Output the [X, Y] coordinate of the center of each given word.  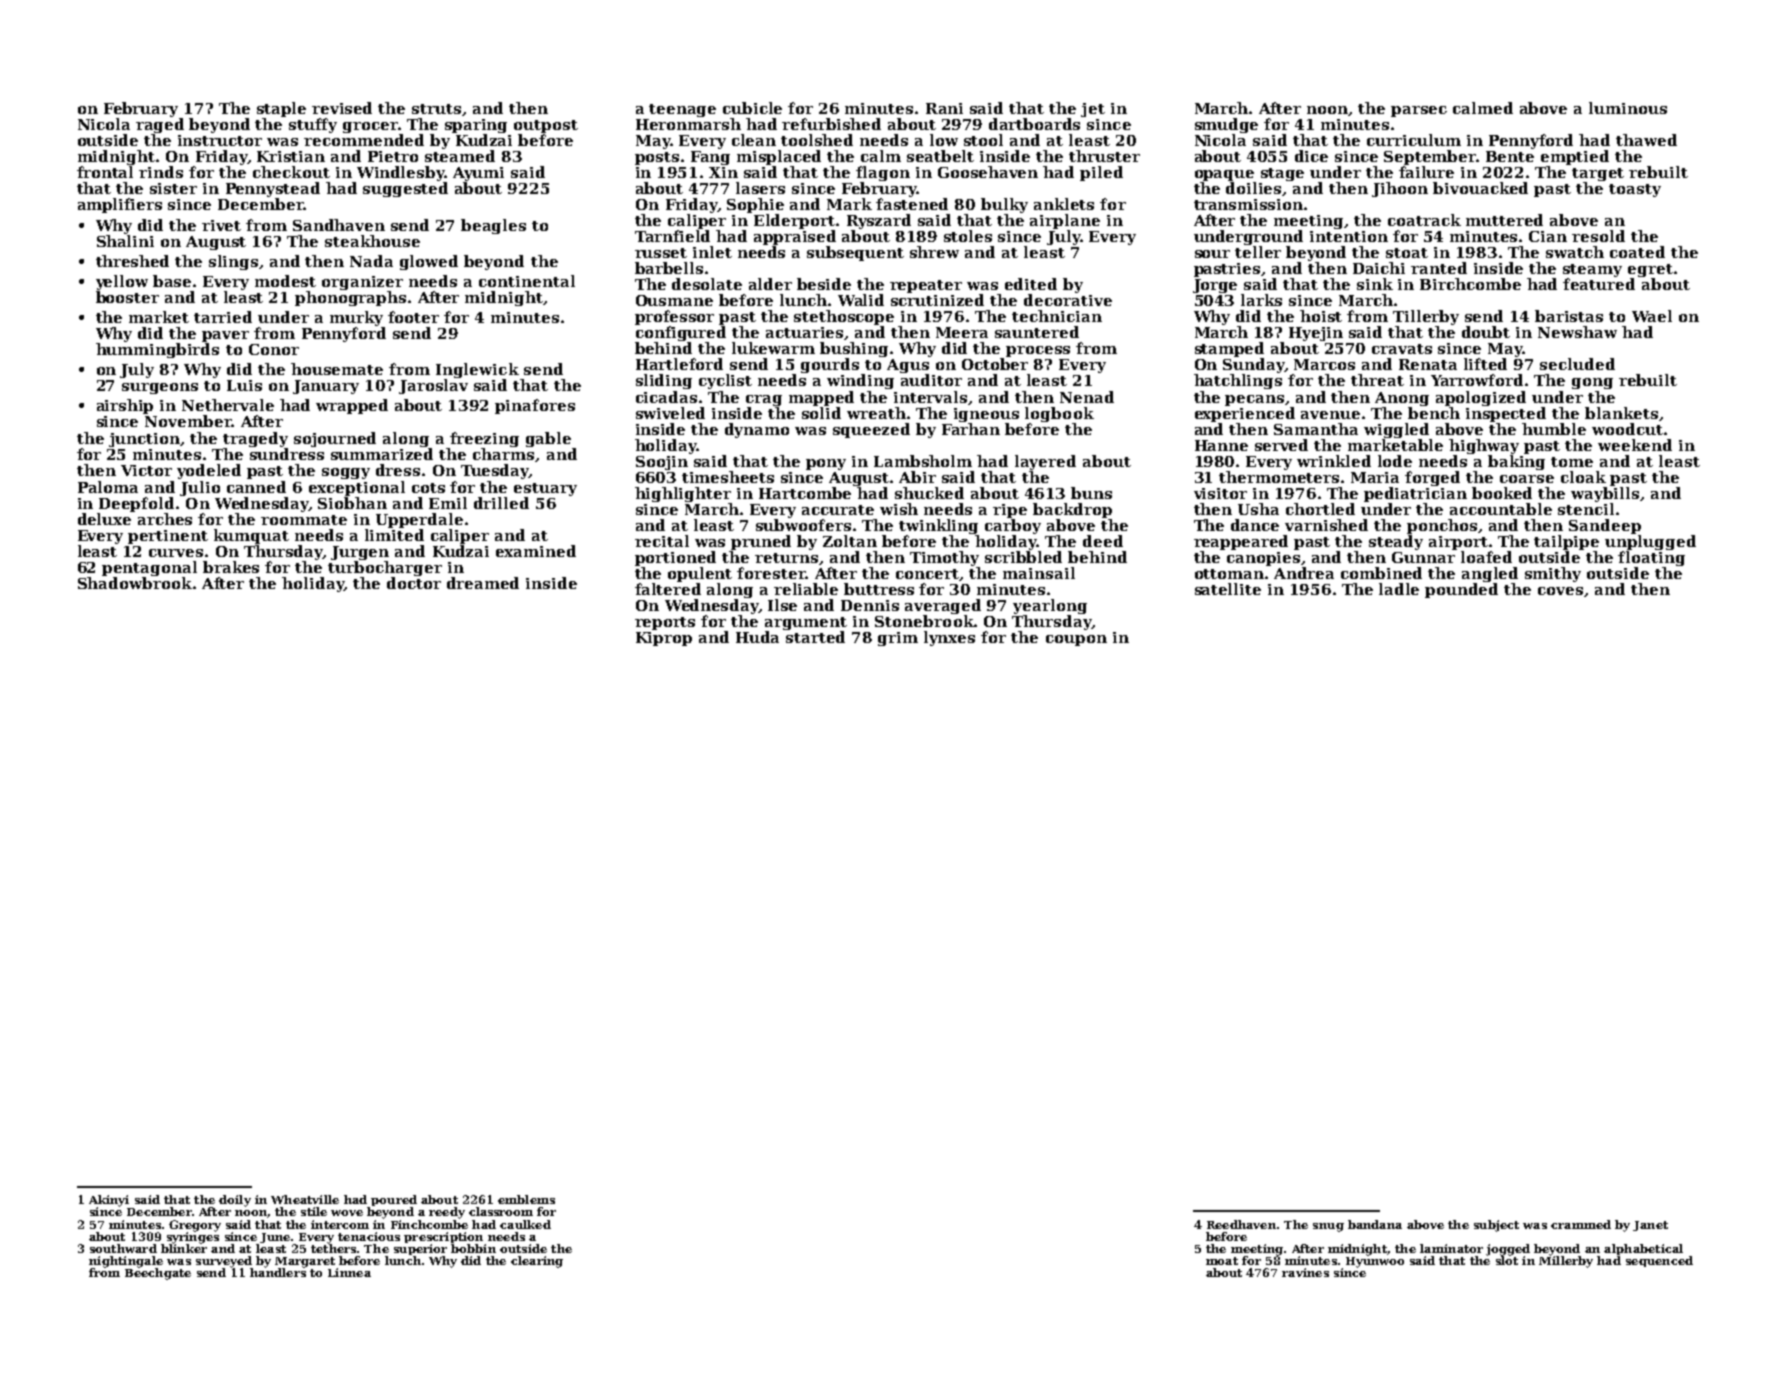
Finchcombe [429, 1224]
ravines [1305, 1272]
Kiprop [664, 639]
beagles [493, 226]
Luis [244, 385]
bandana [1375, 1224]
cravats [1402, 349]
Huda [757, 637]
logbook [1059, 414]
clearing [537, 1262]
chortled [1320, 509]
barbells [669, 268]
